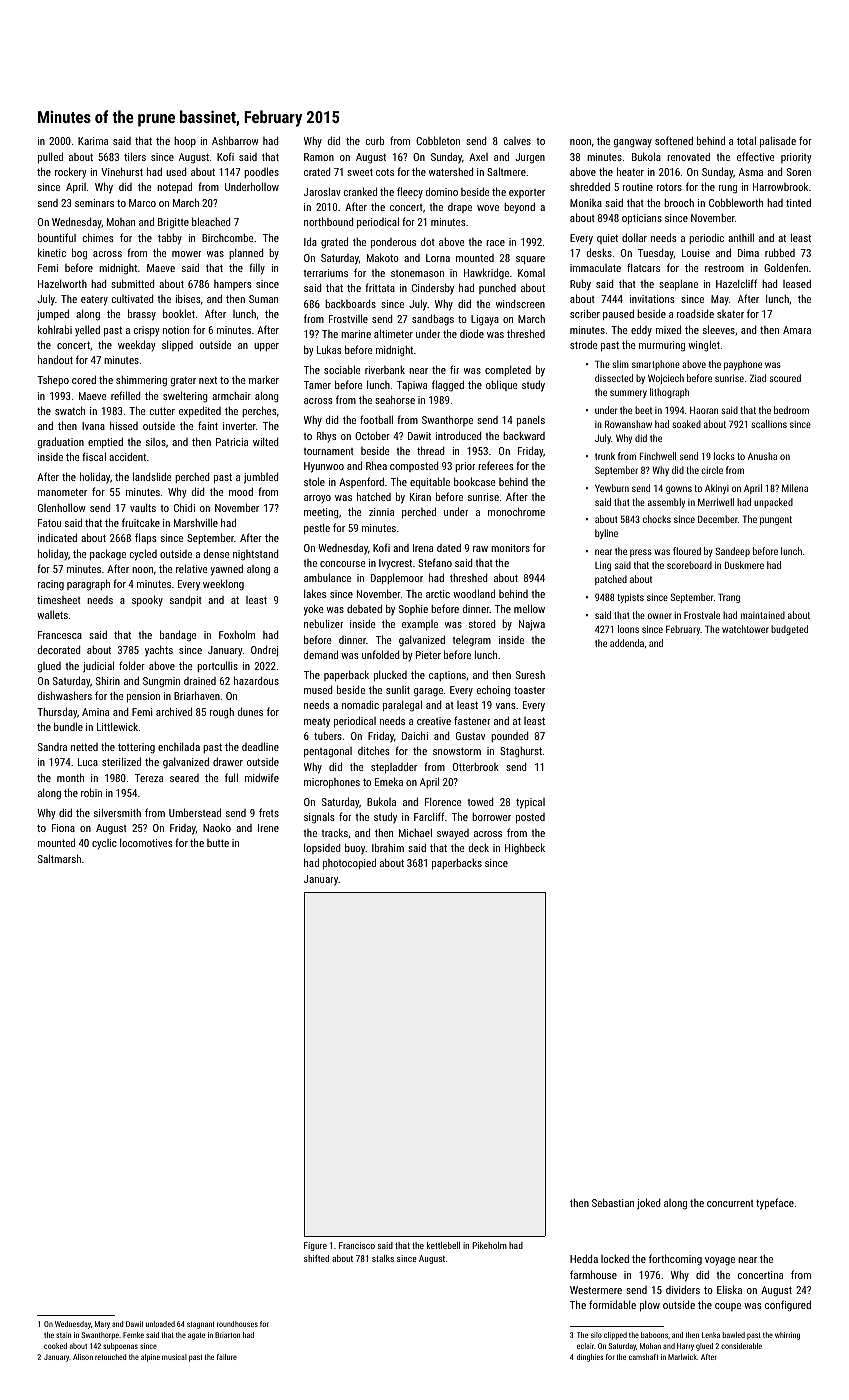  What do you see at coordinates (775, 1204) in the image?
I see `typeface` at bounding box center [775, 1204].
